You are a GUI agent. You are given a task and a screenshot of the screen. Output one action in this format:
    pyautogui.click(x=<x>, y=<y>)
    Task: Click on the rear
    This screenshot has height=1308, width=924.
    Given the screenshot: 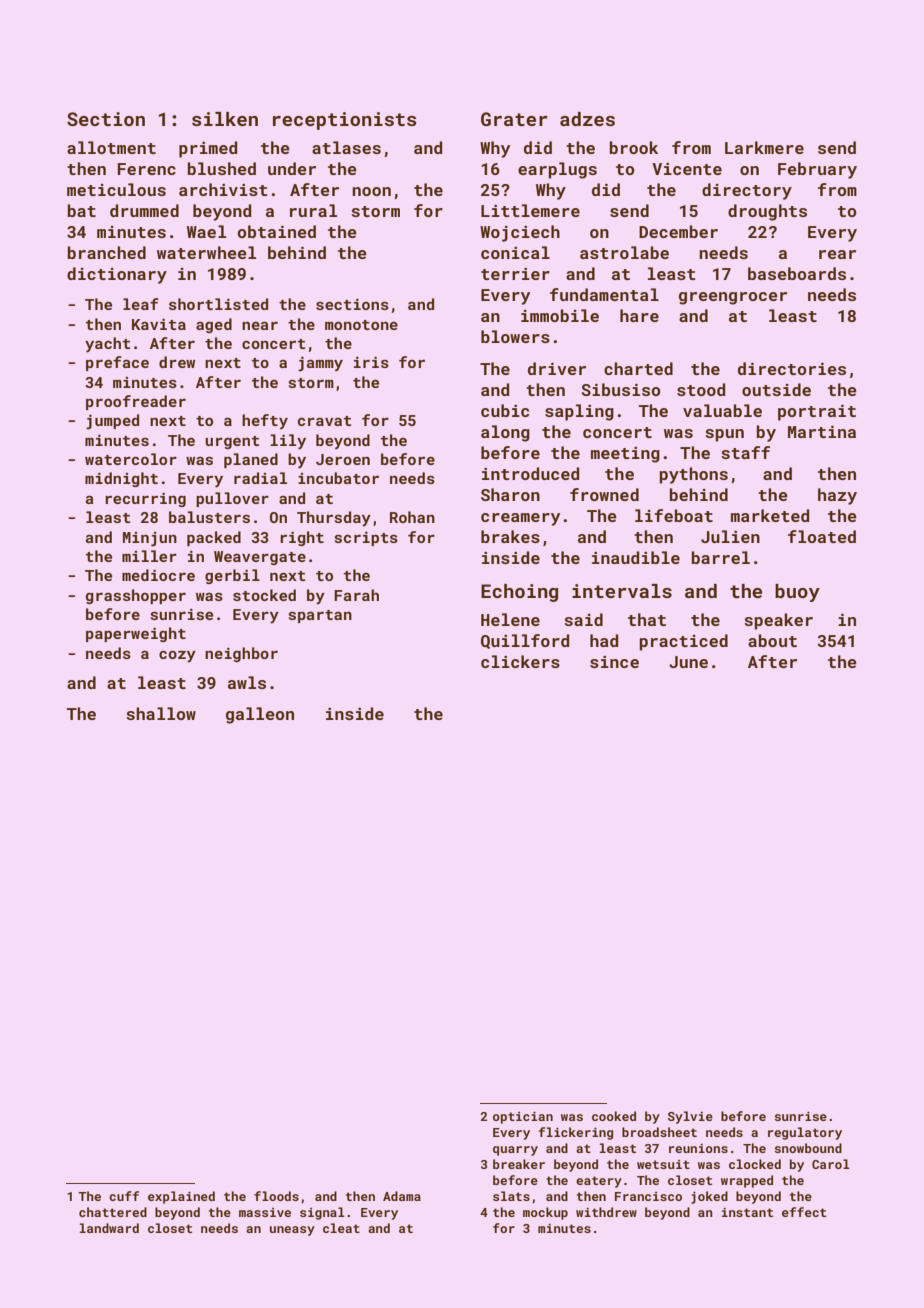 What is the action you would take?
    pyautogui.click(x=837, y=254)
